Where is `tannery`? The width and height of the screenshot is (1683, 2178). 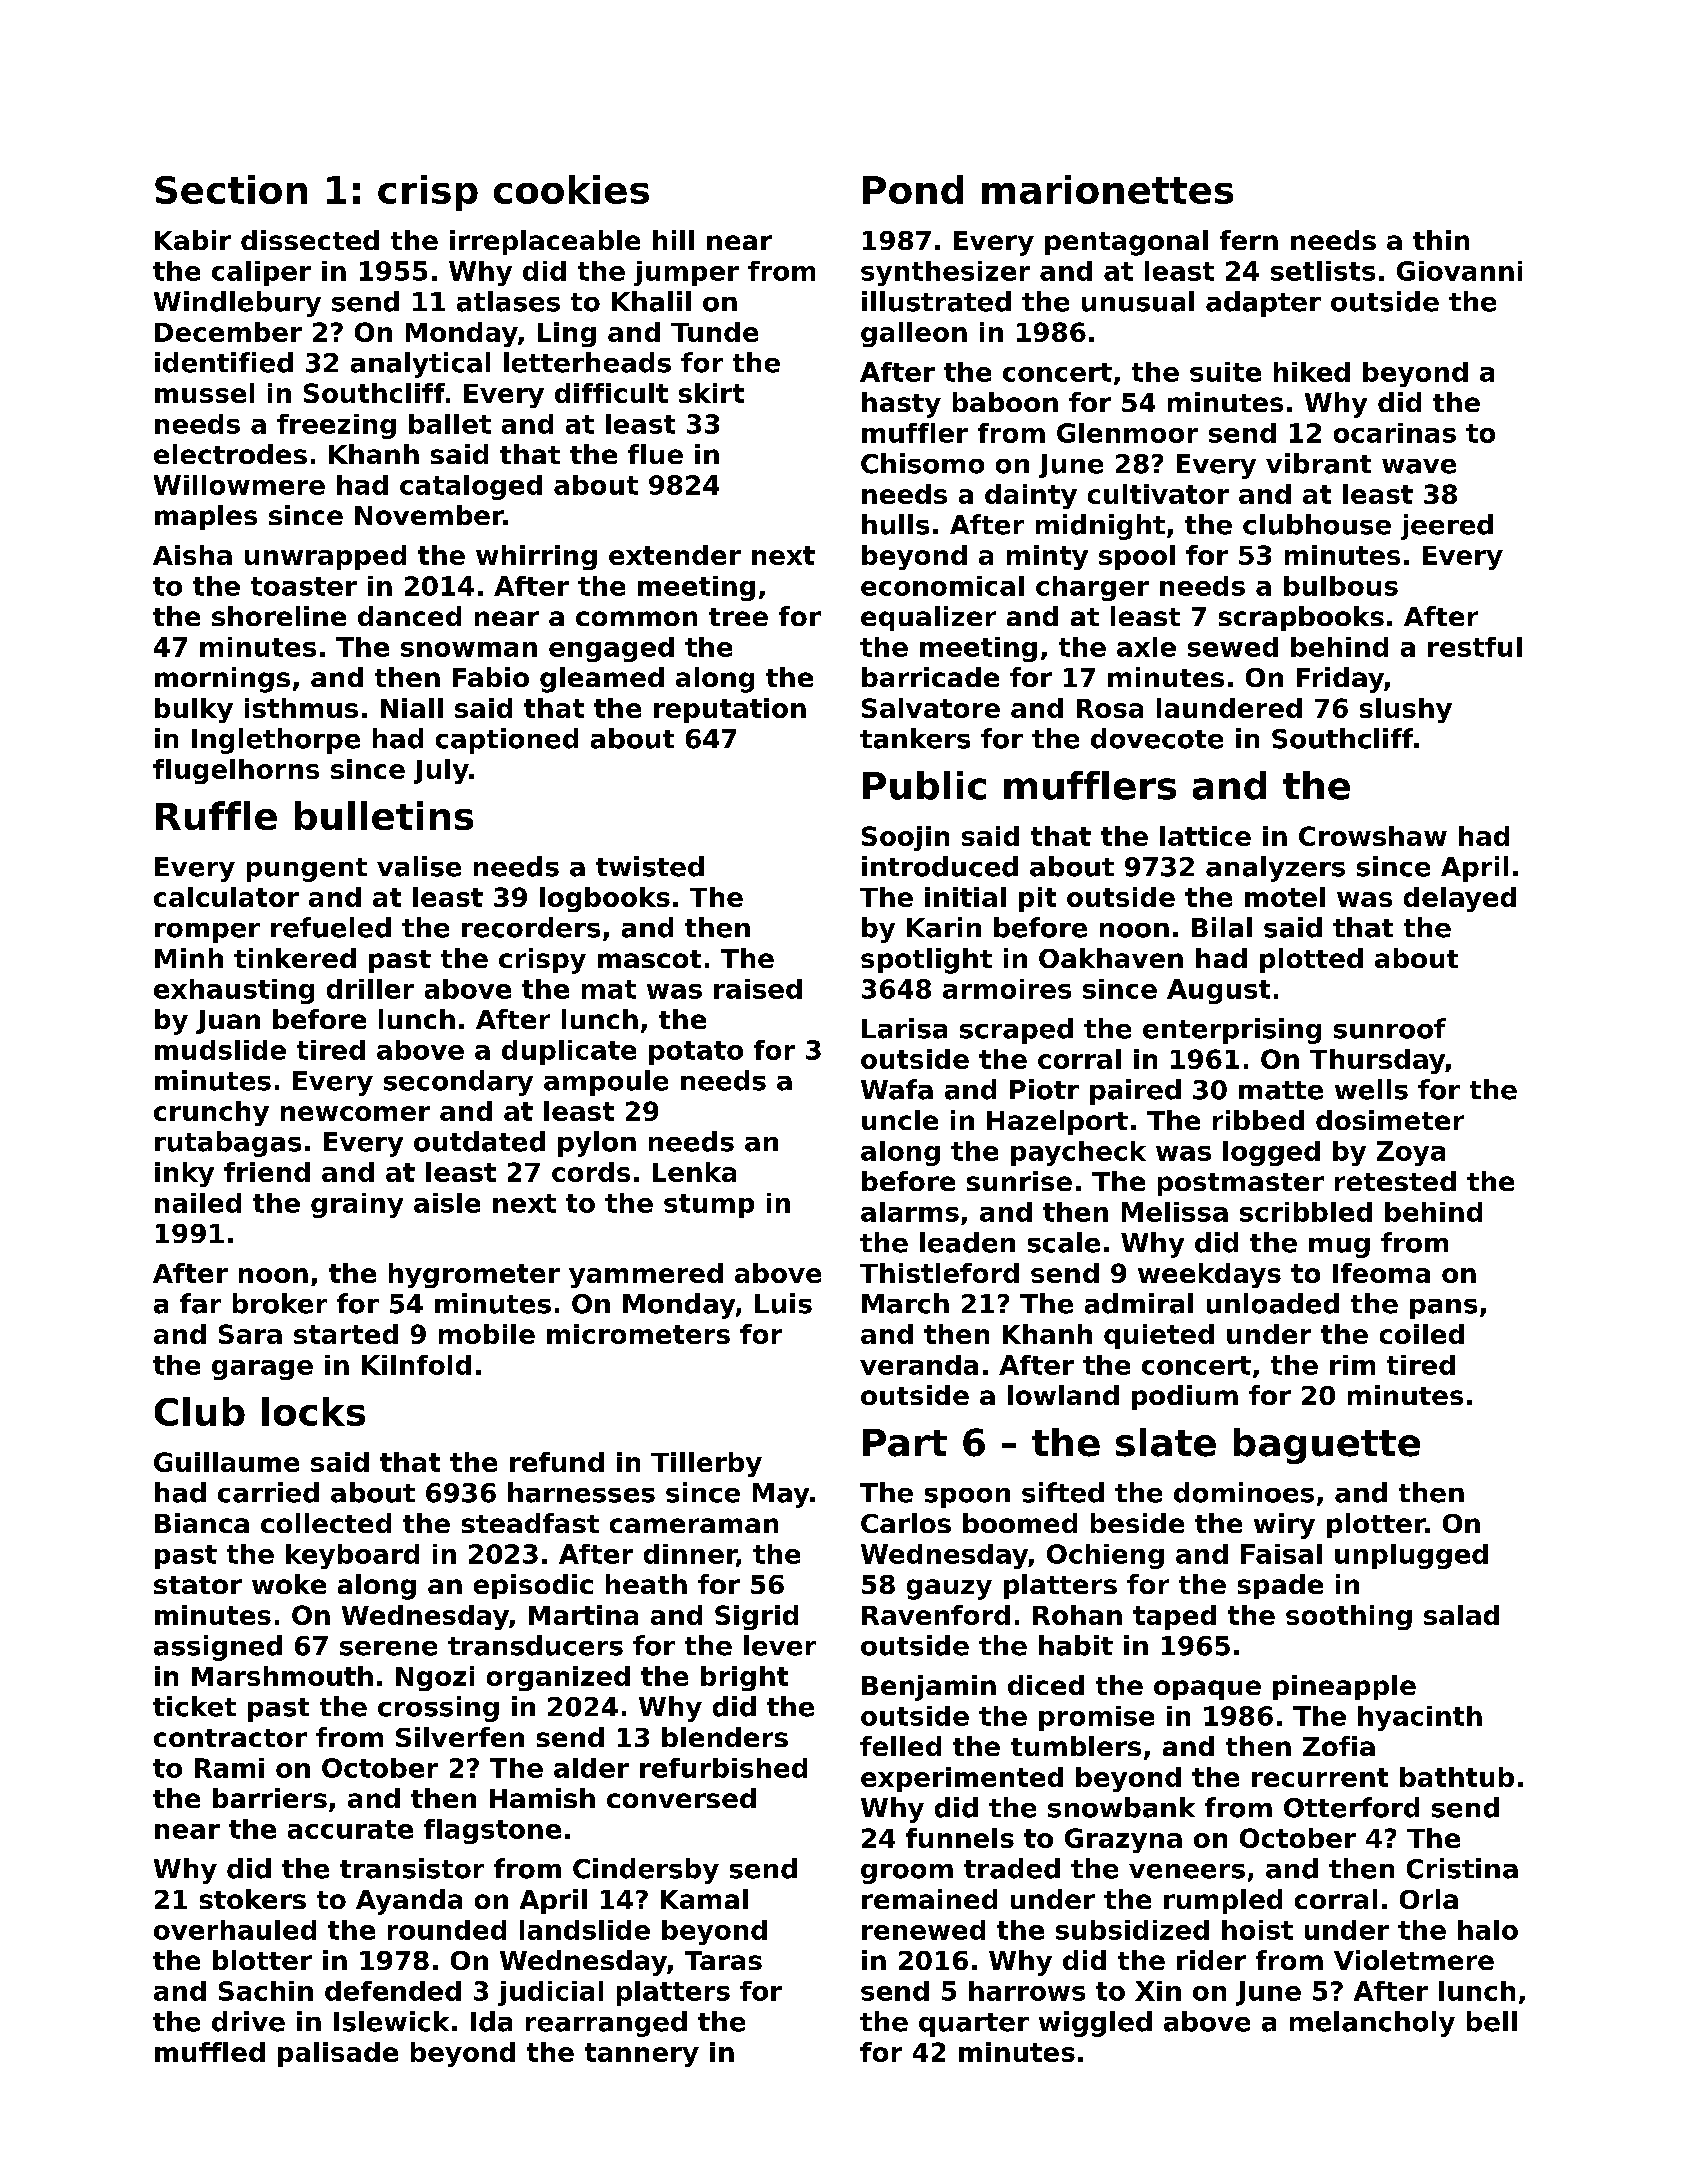 tannery is located at coordinates (642, 2055).
